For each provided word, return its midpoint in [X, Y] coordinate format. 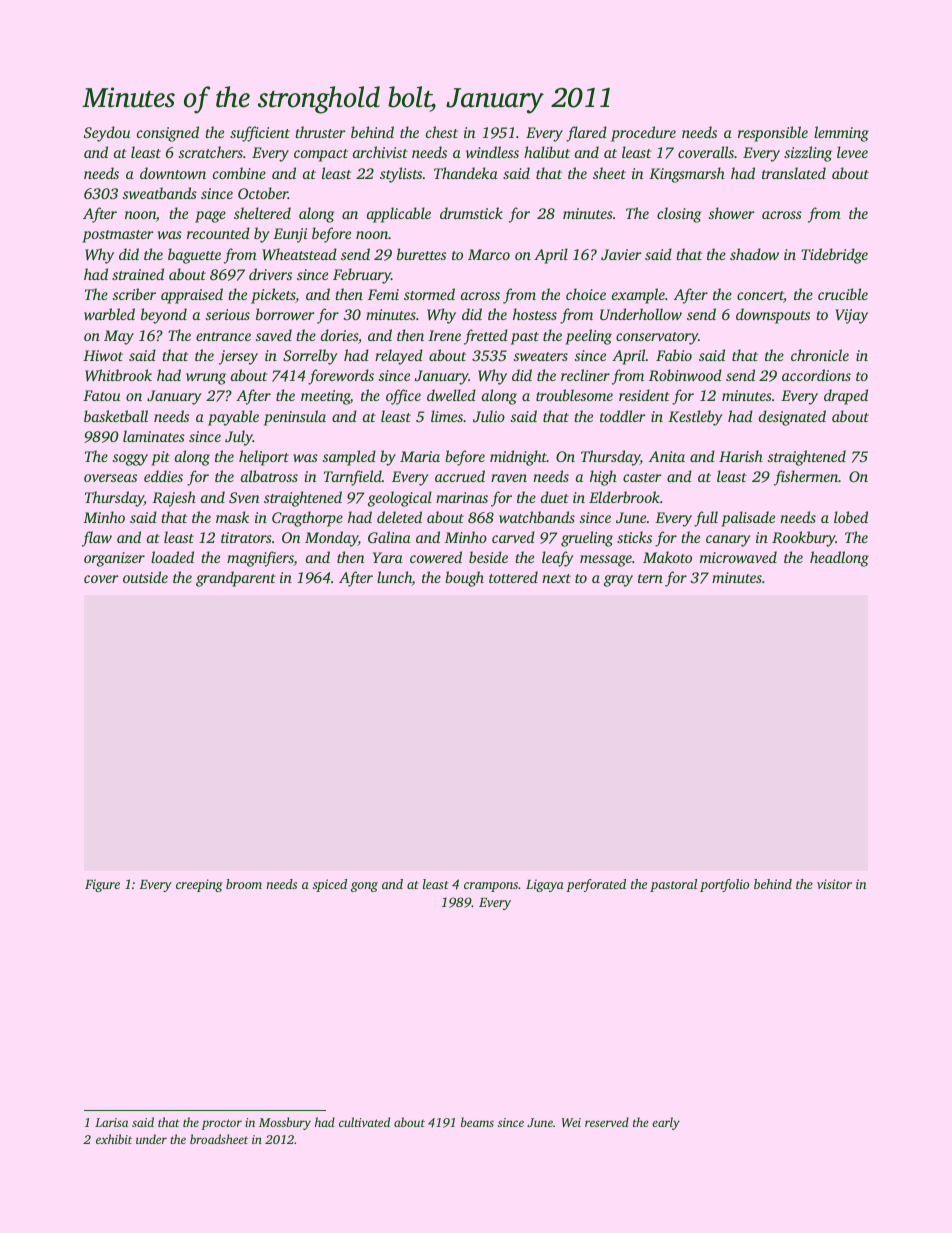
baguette [194, 256]
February [362, 276]
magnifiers [260, 559]
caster [642, 477]
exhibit [114, 1139]
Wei [571, 1122]
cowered [436, 557]
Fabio [674, 355]
